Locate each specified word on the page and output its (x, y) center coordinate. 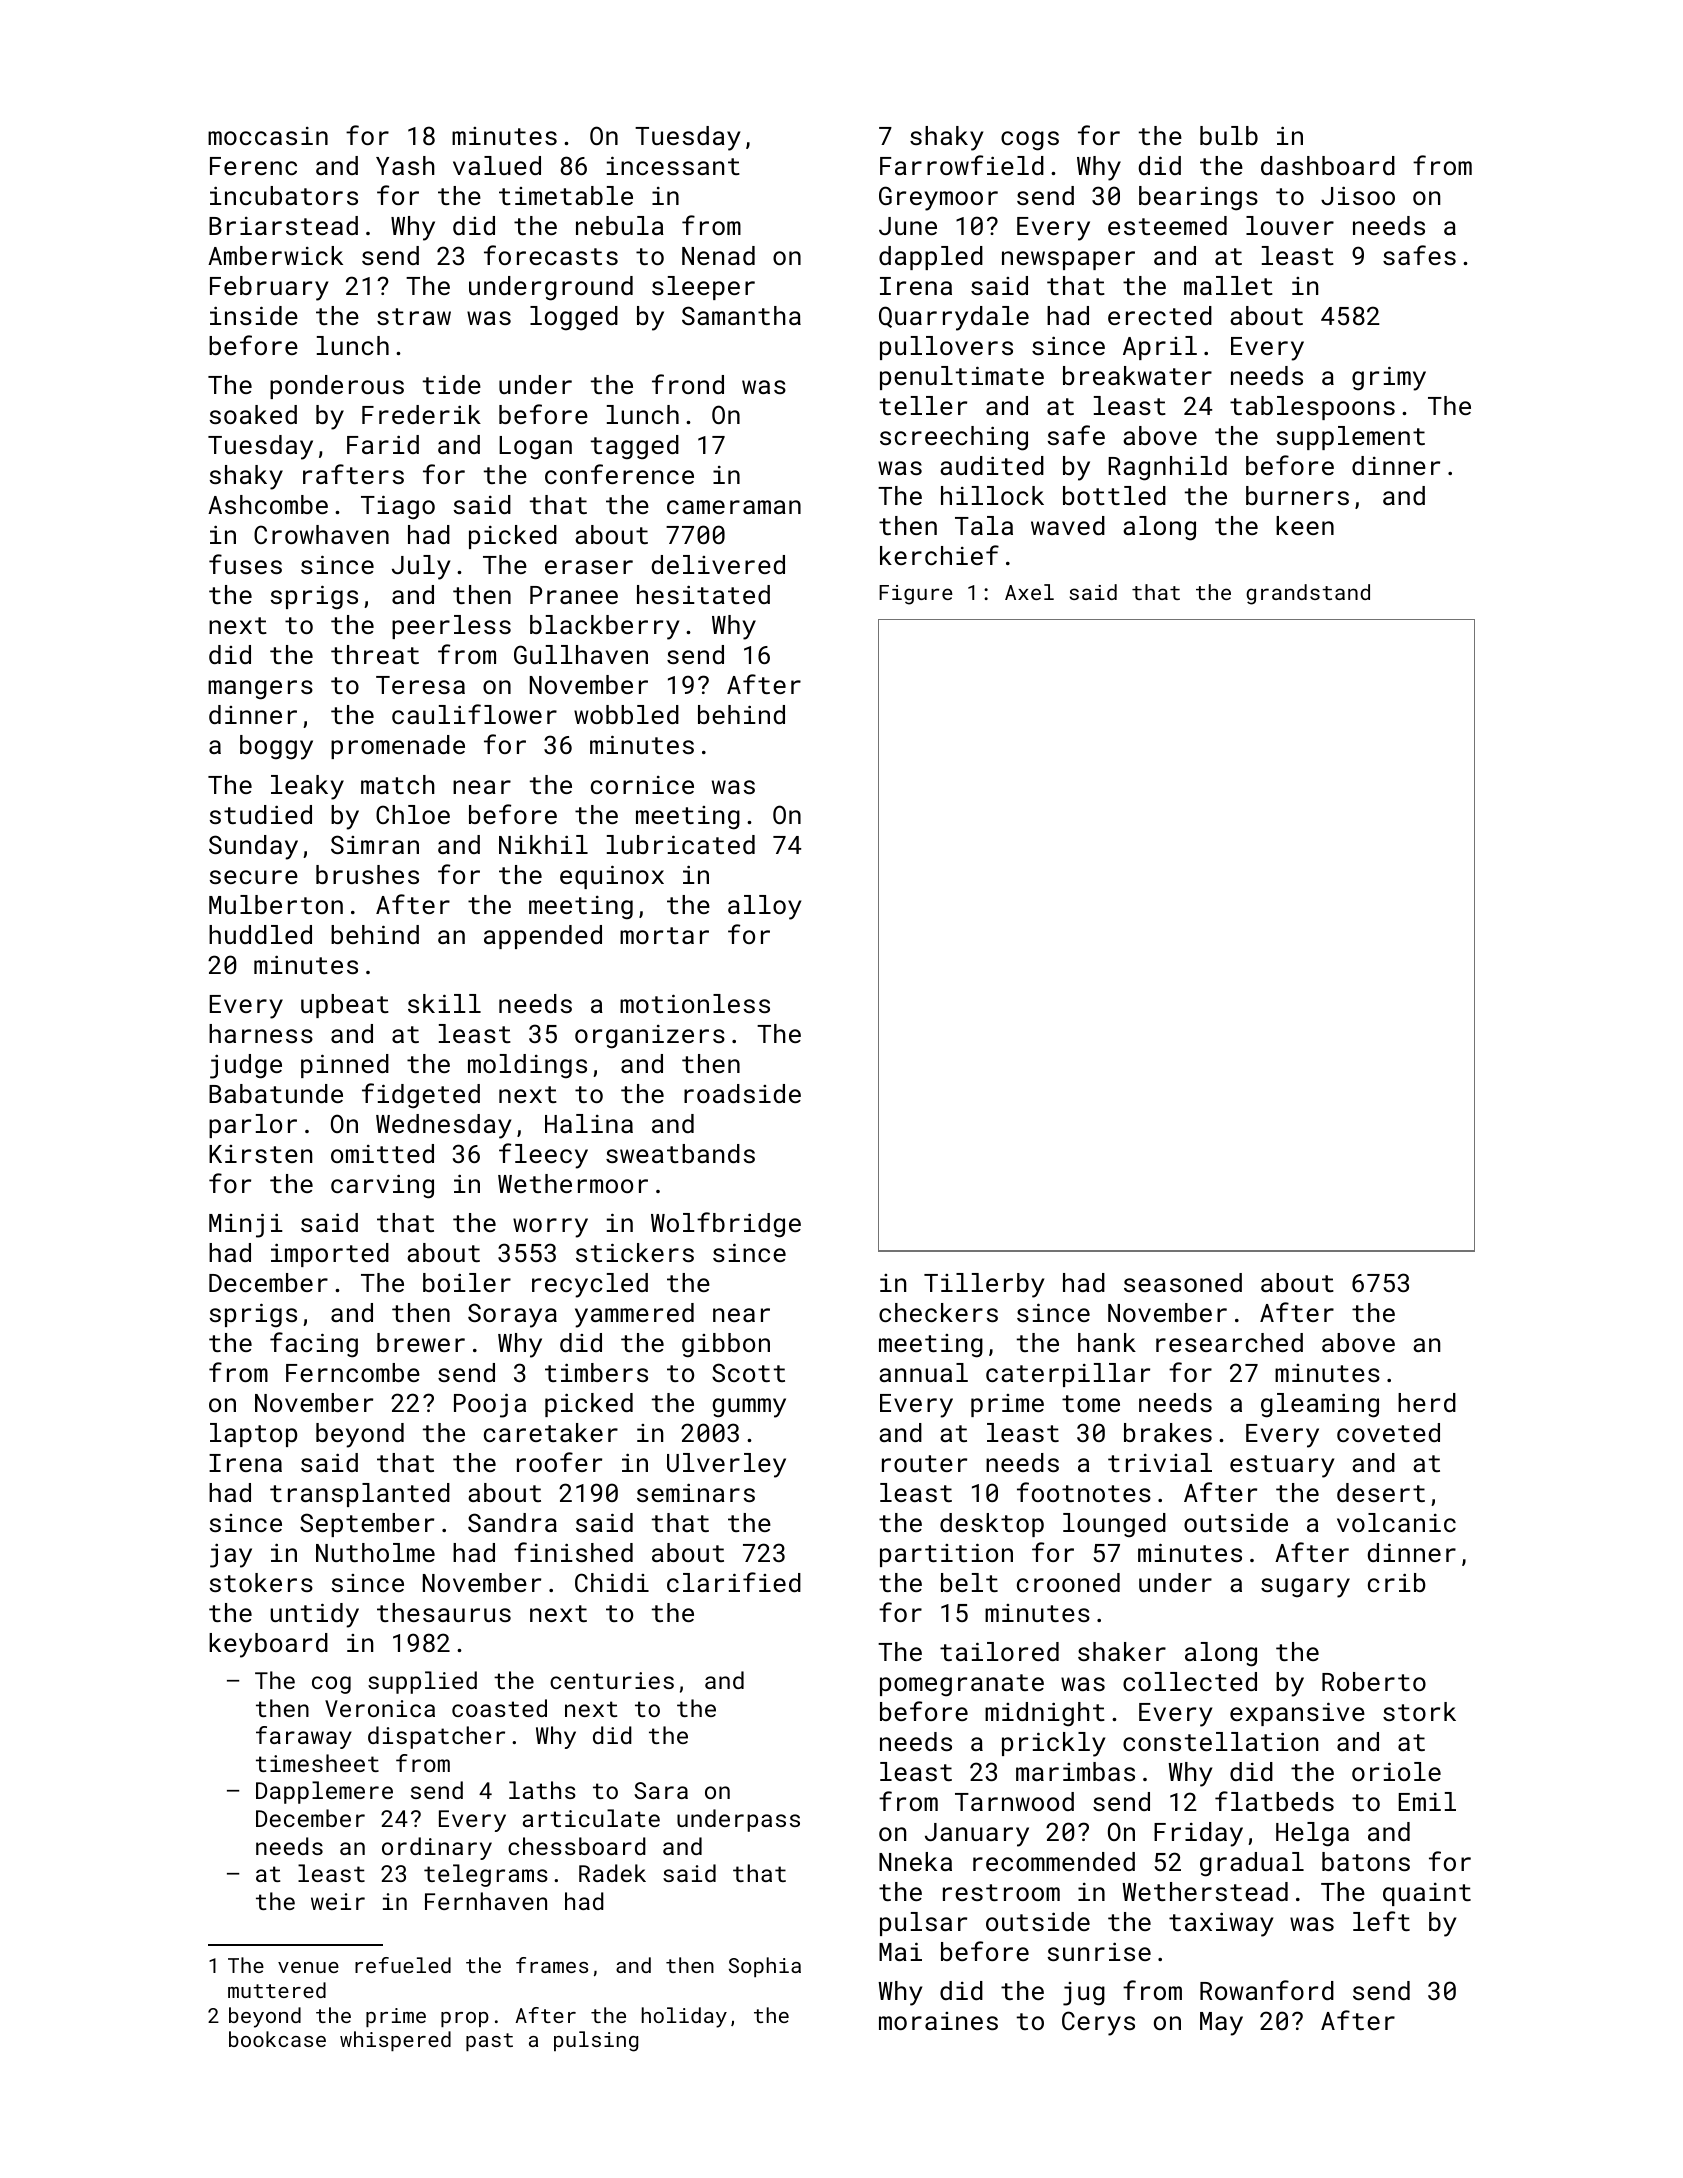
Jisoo (1358, 195)
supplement (1351, 438)
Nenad (718, 255)
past (489, 2042)
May (1221, 2024)
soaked (253, 414)
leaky (307, 787)
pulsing (596, 2041)
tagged (635, 447)
